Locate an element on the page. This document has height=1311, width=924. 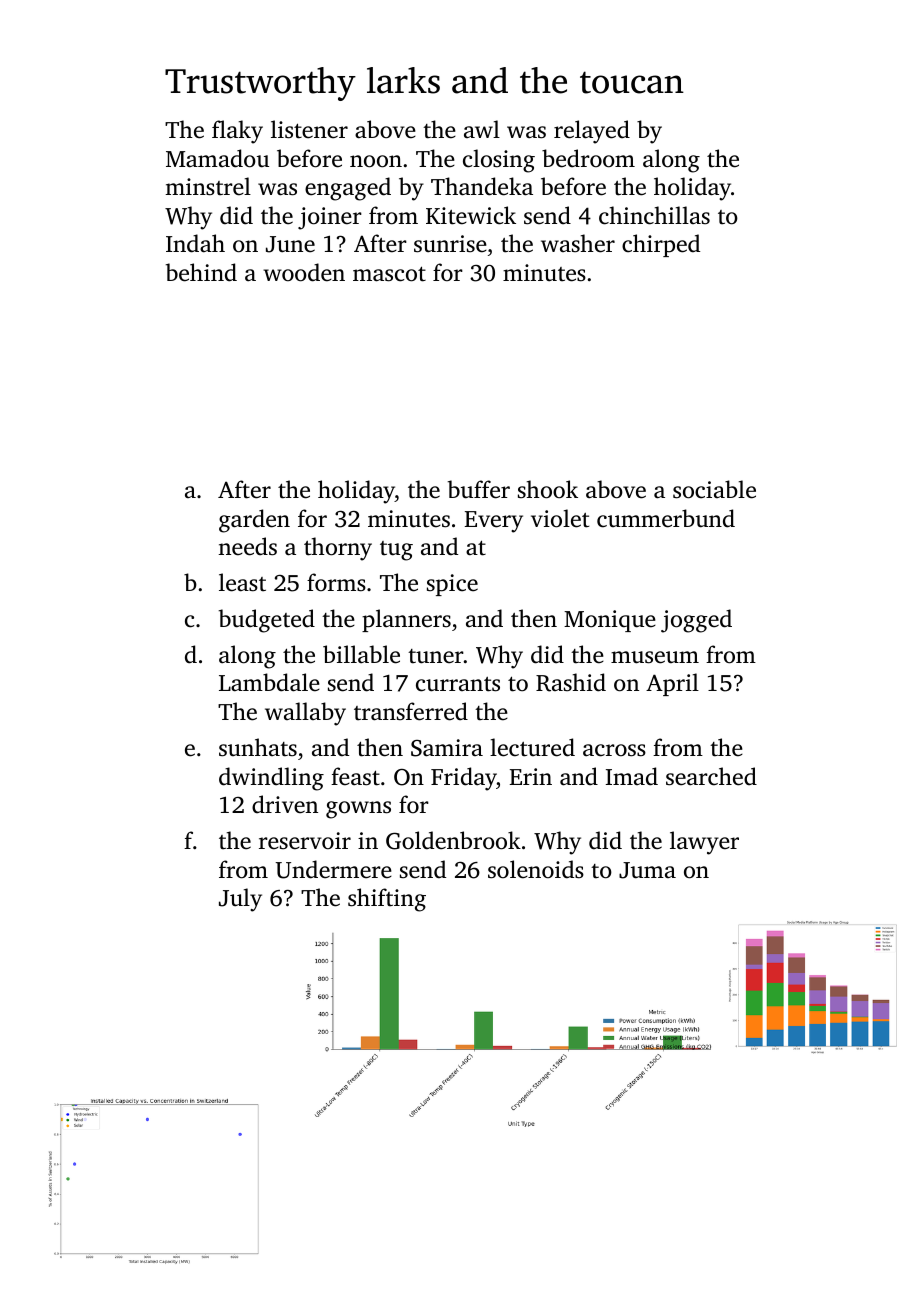
behind is located at coordinates (201, 272).
